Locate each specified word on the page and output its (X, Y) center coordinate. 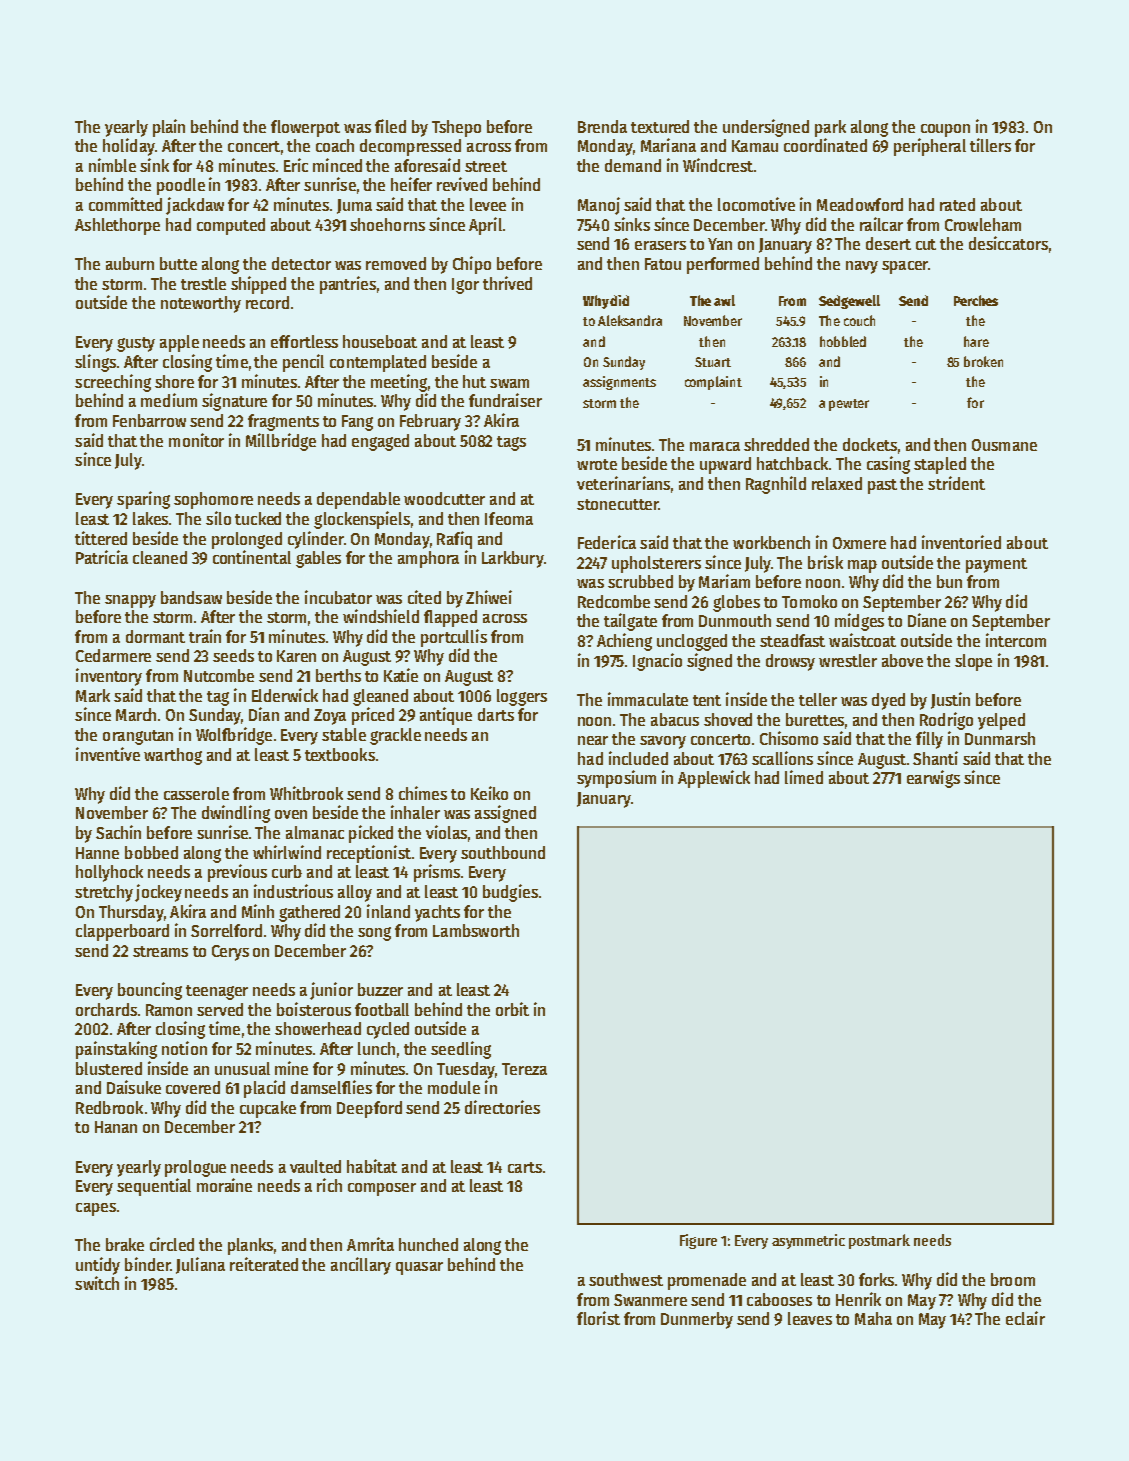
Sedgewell (849, 302)
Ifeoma (509, 518)
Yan (720, 244)
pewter (849, 405)
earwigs (933, 779)
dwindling (236, 814)
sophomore (213, 500)
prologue (195, 1168)
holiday (129, 147)
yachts (437, 913)
